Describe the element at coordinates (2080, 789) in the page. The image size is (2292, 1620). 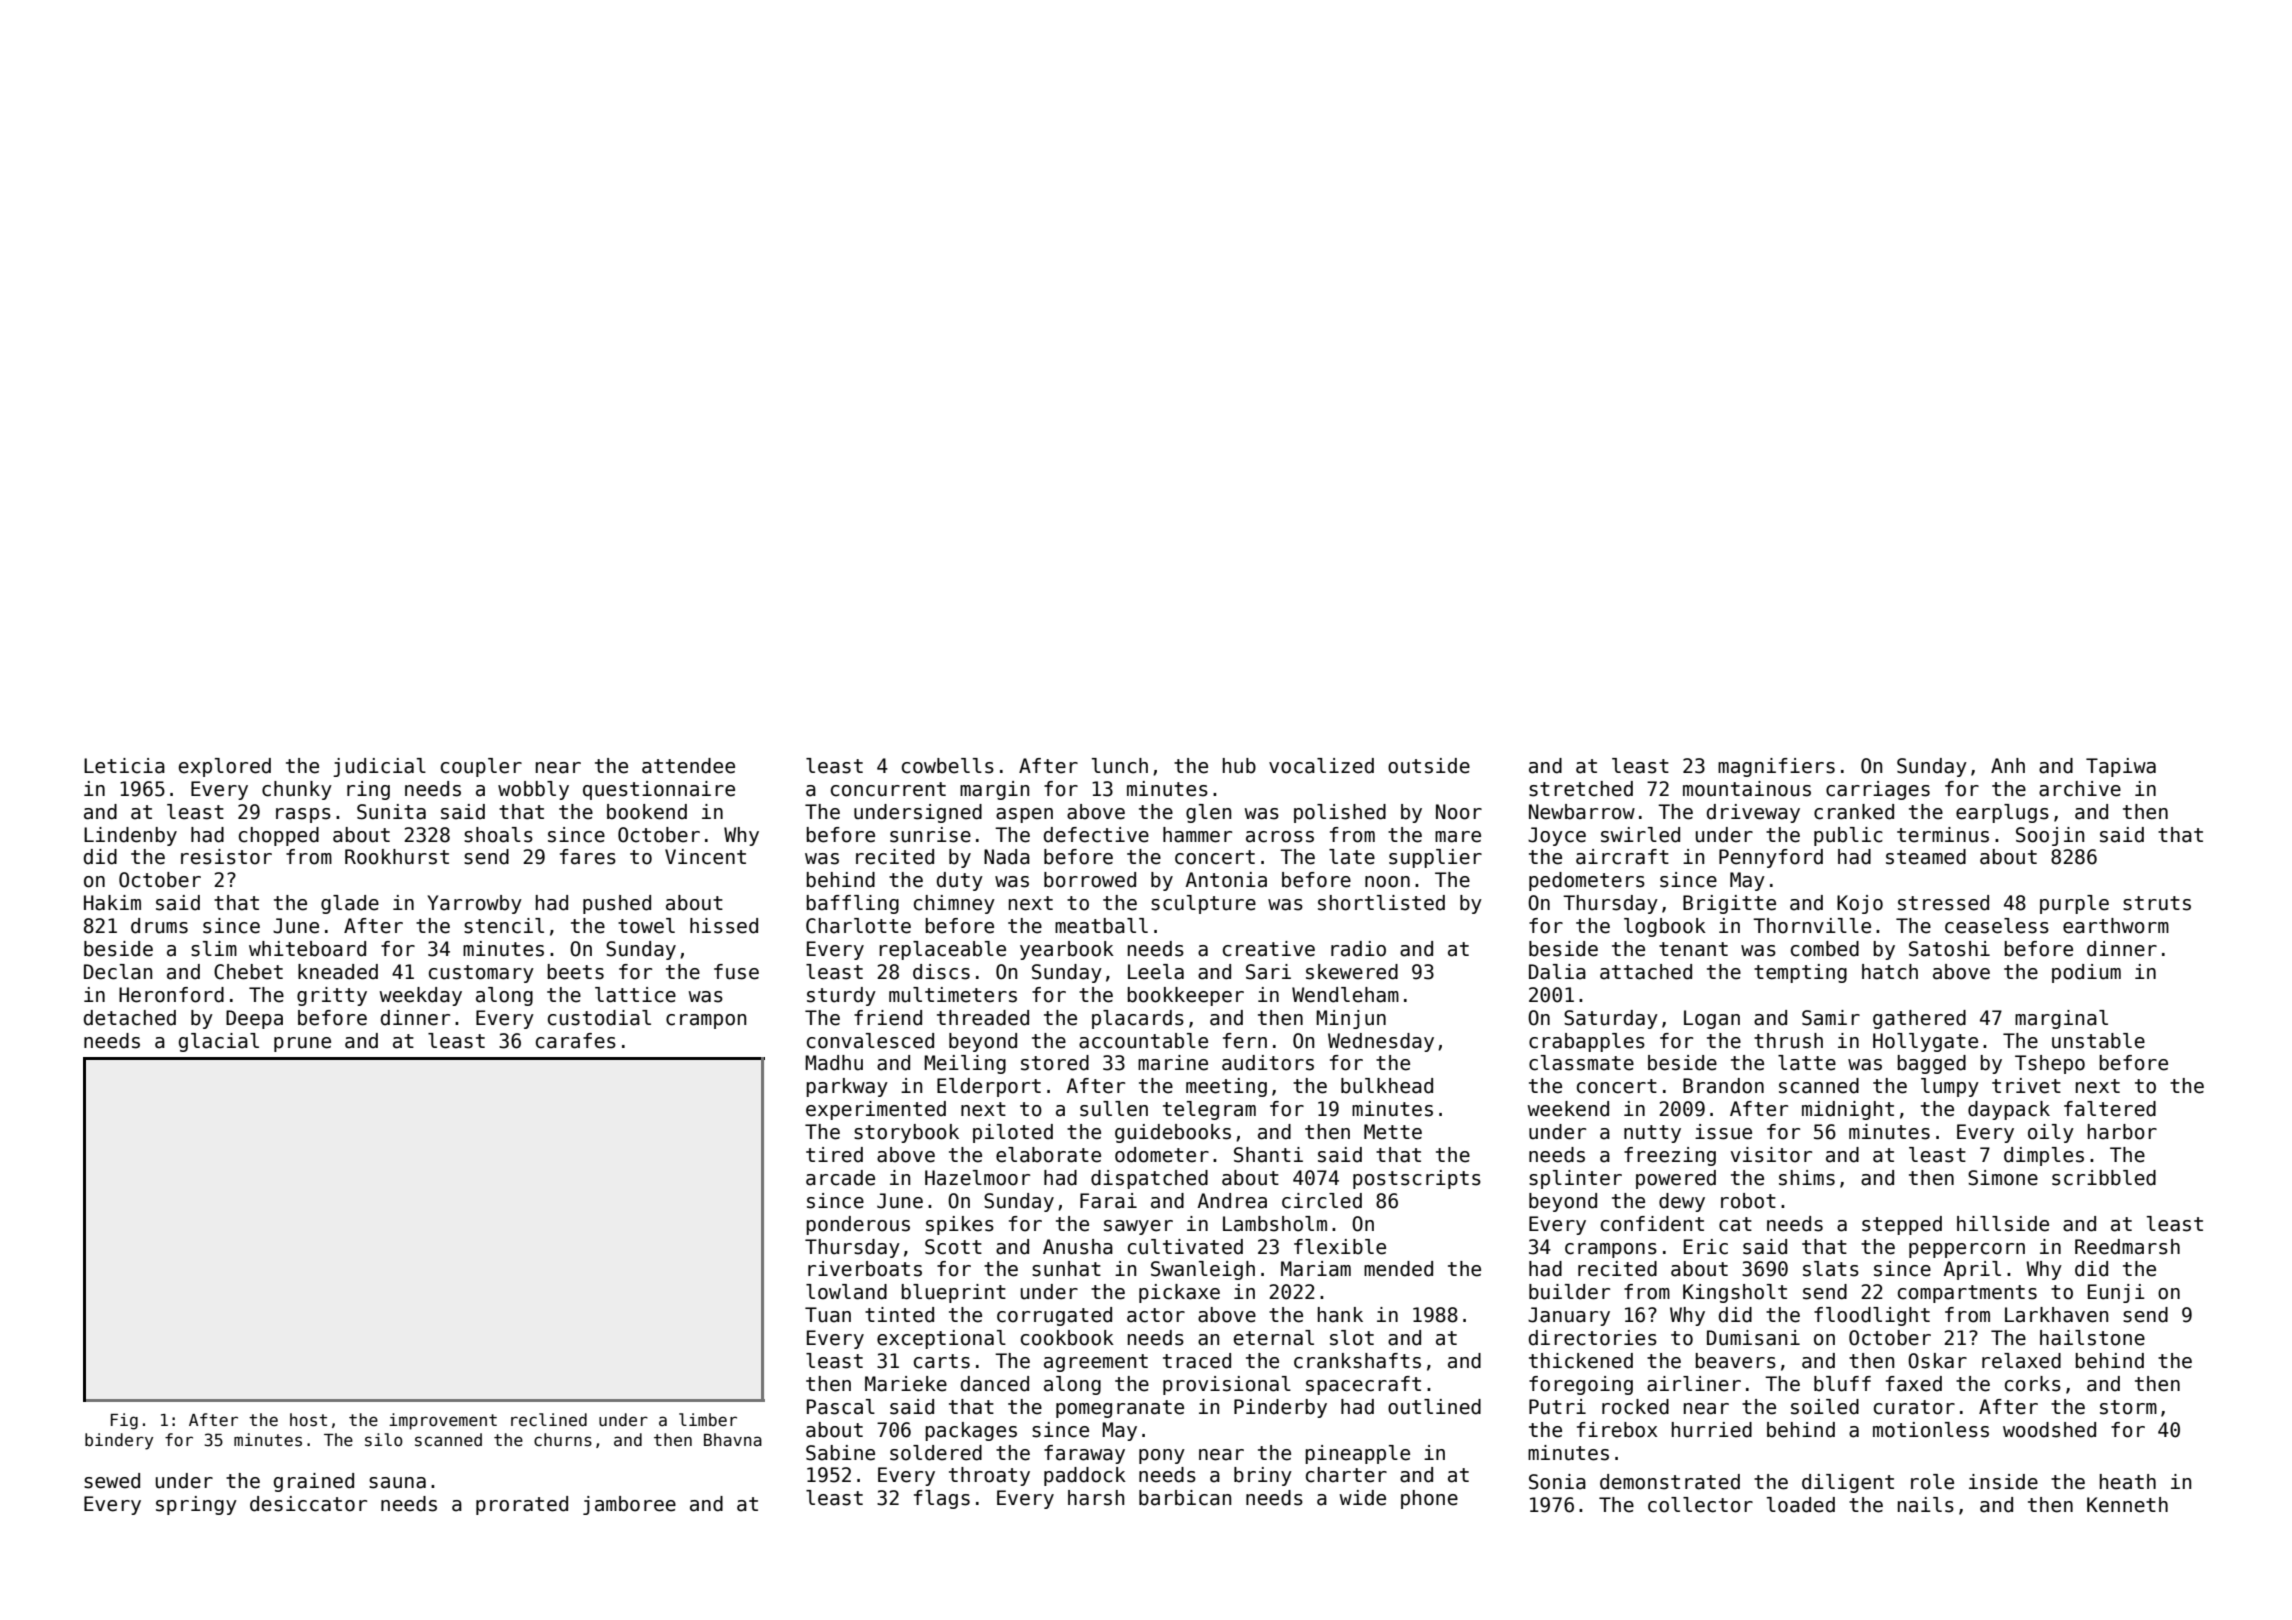
I see `archive` at that location.
